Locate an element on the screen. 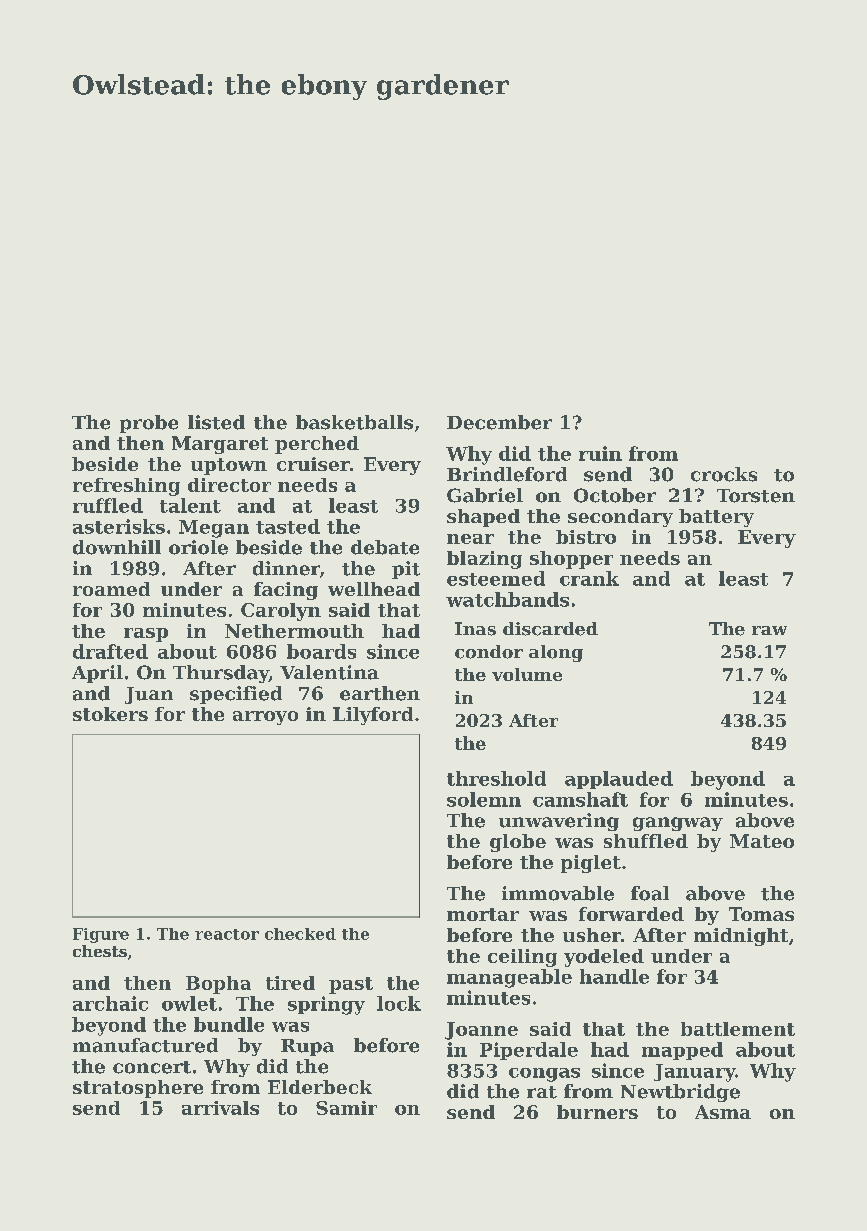 The image size is (867, 1231). blazing is located at coordinates (484, 560).
